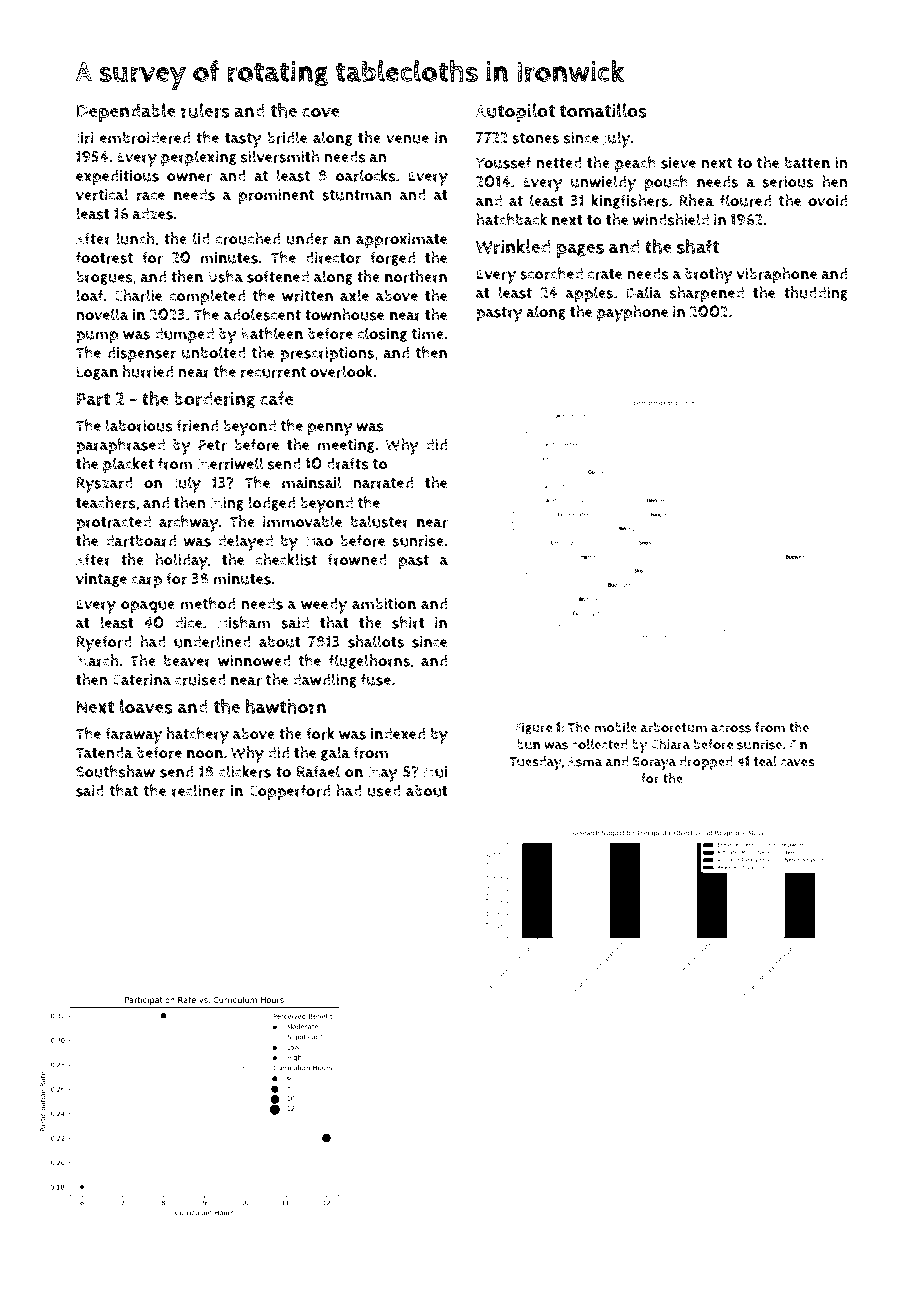  I want to click on caves, so click(798, 763).
